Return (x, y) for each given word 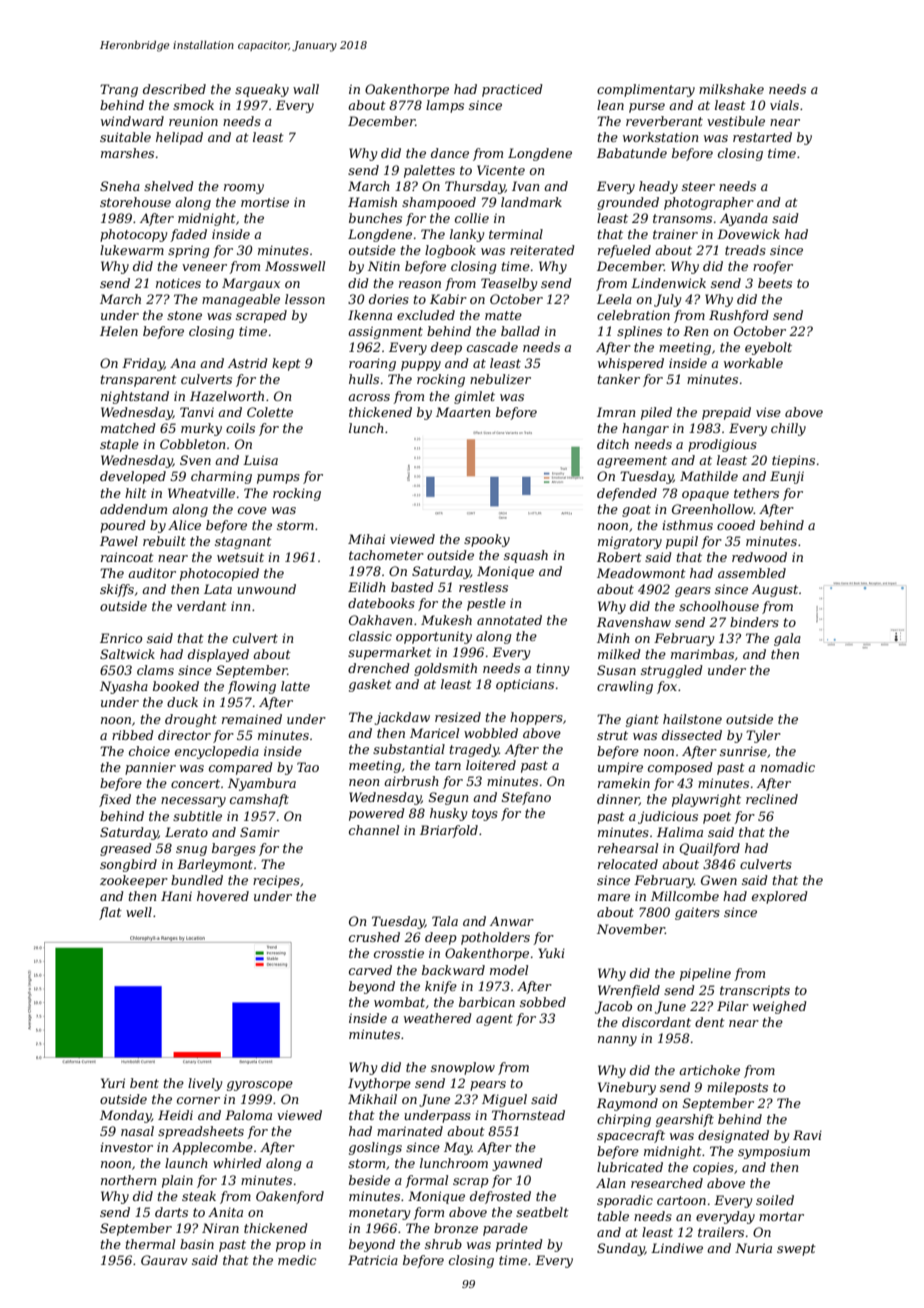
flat (110, 913)
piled (656, 413)
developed (133, 477)
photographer (709, 203)
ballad (520, 331)
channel (374, 830)
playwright (706, 800)
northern (128, 1180)
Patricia (373, 1260)
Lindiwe (677, 1248)
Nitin (384, 266)
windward (132, 121)
